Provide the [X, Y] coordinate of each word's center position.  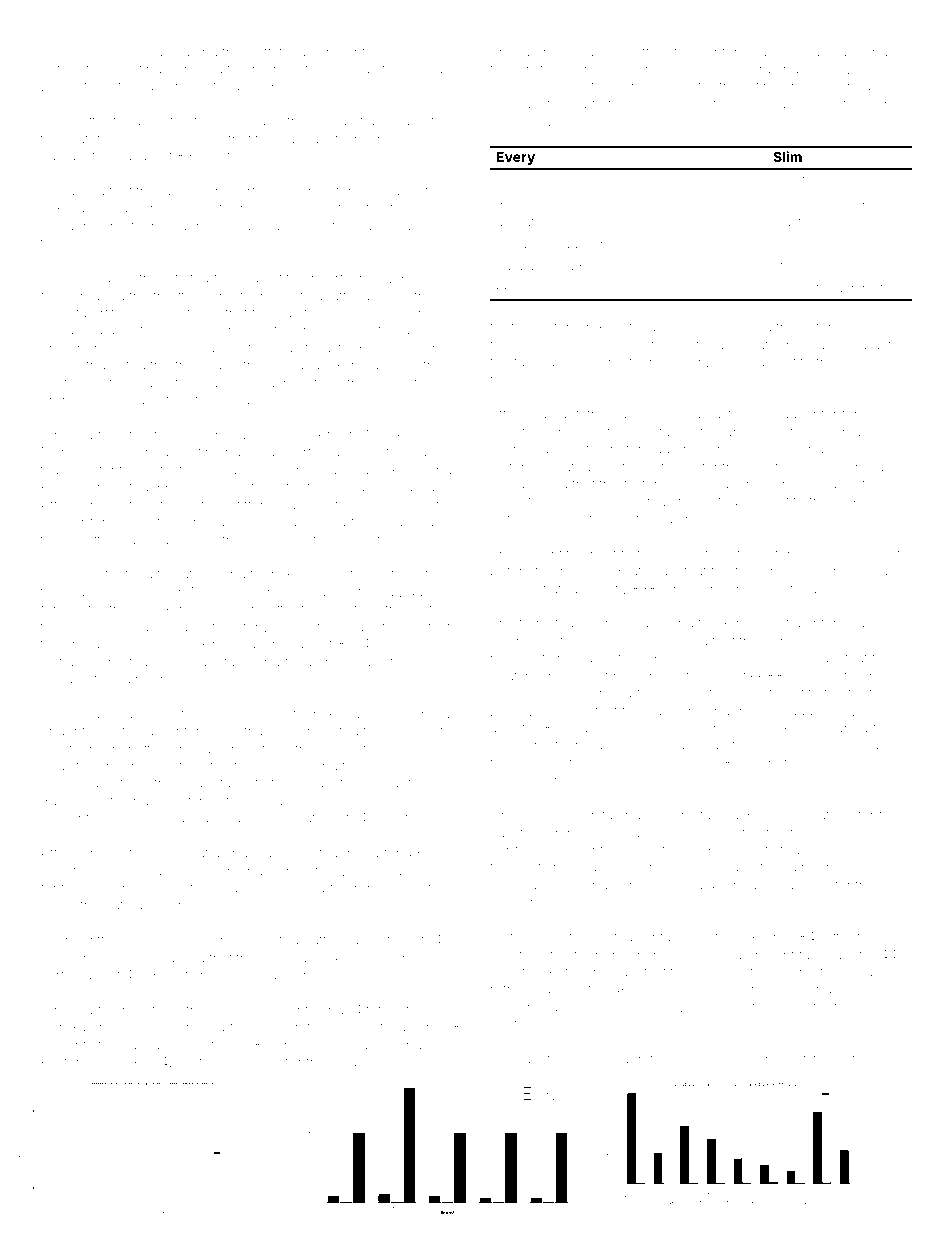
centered [726, 52]
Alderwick [366, 958]
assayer [829, 852]
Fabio [596, 51]
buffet [264, 51]
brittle [98, 940]
